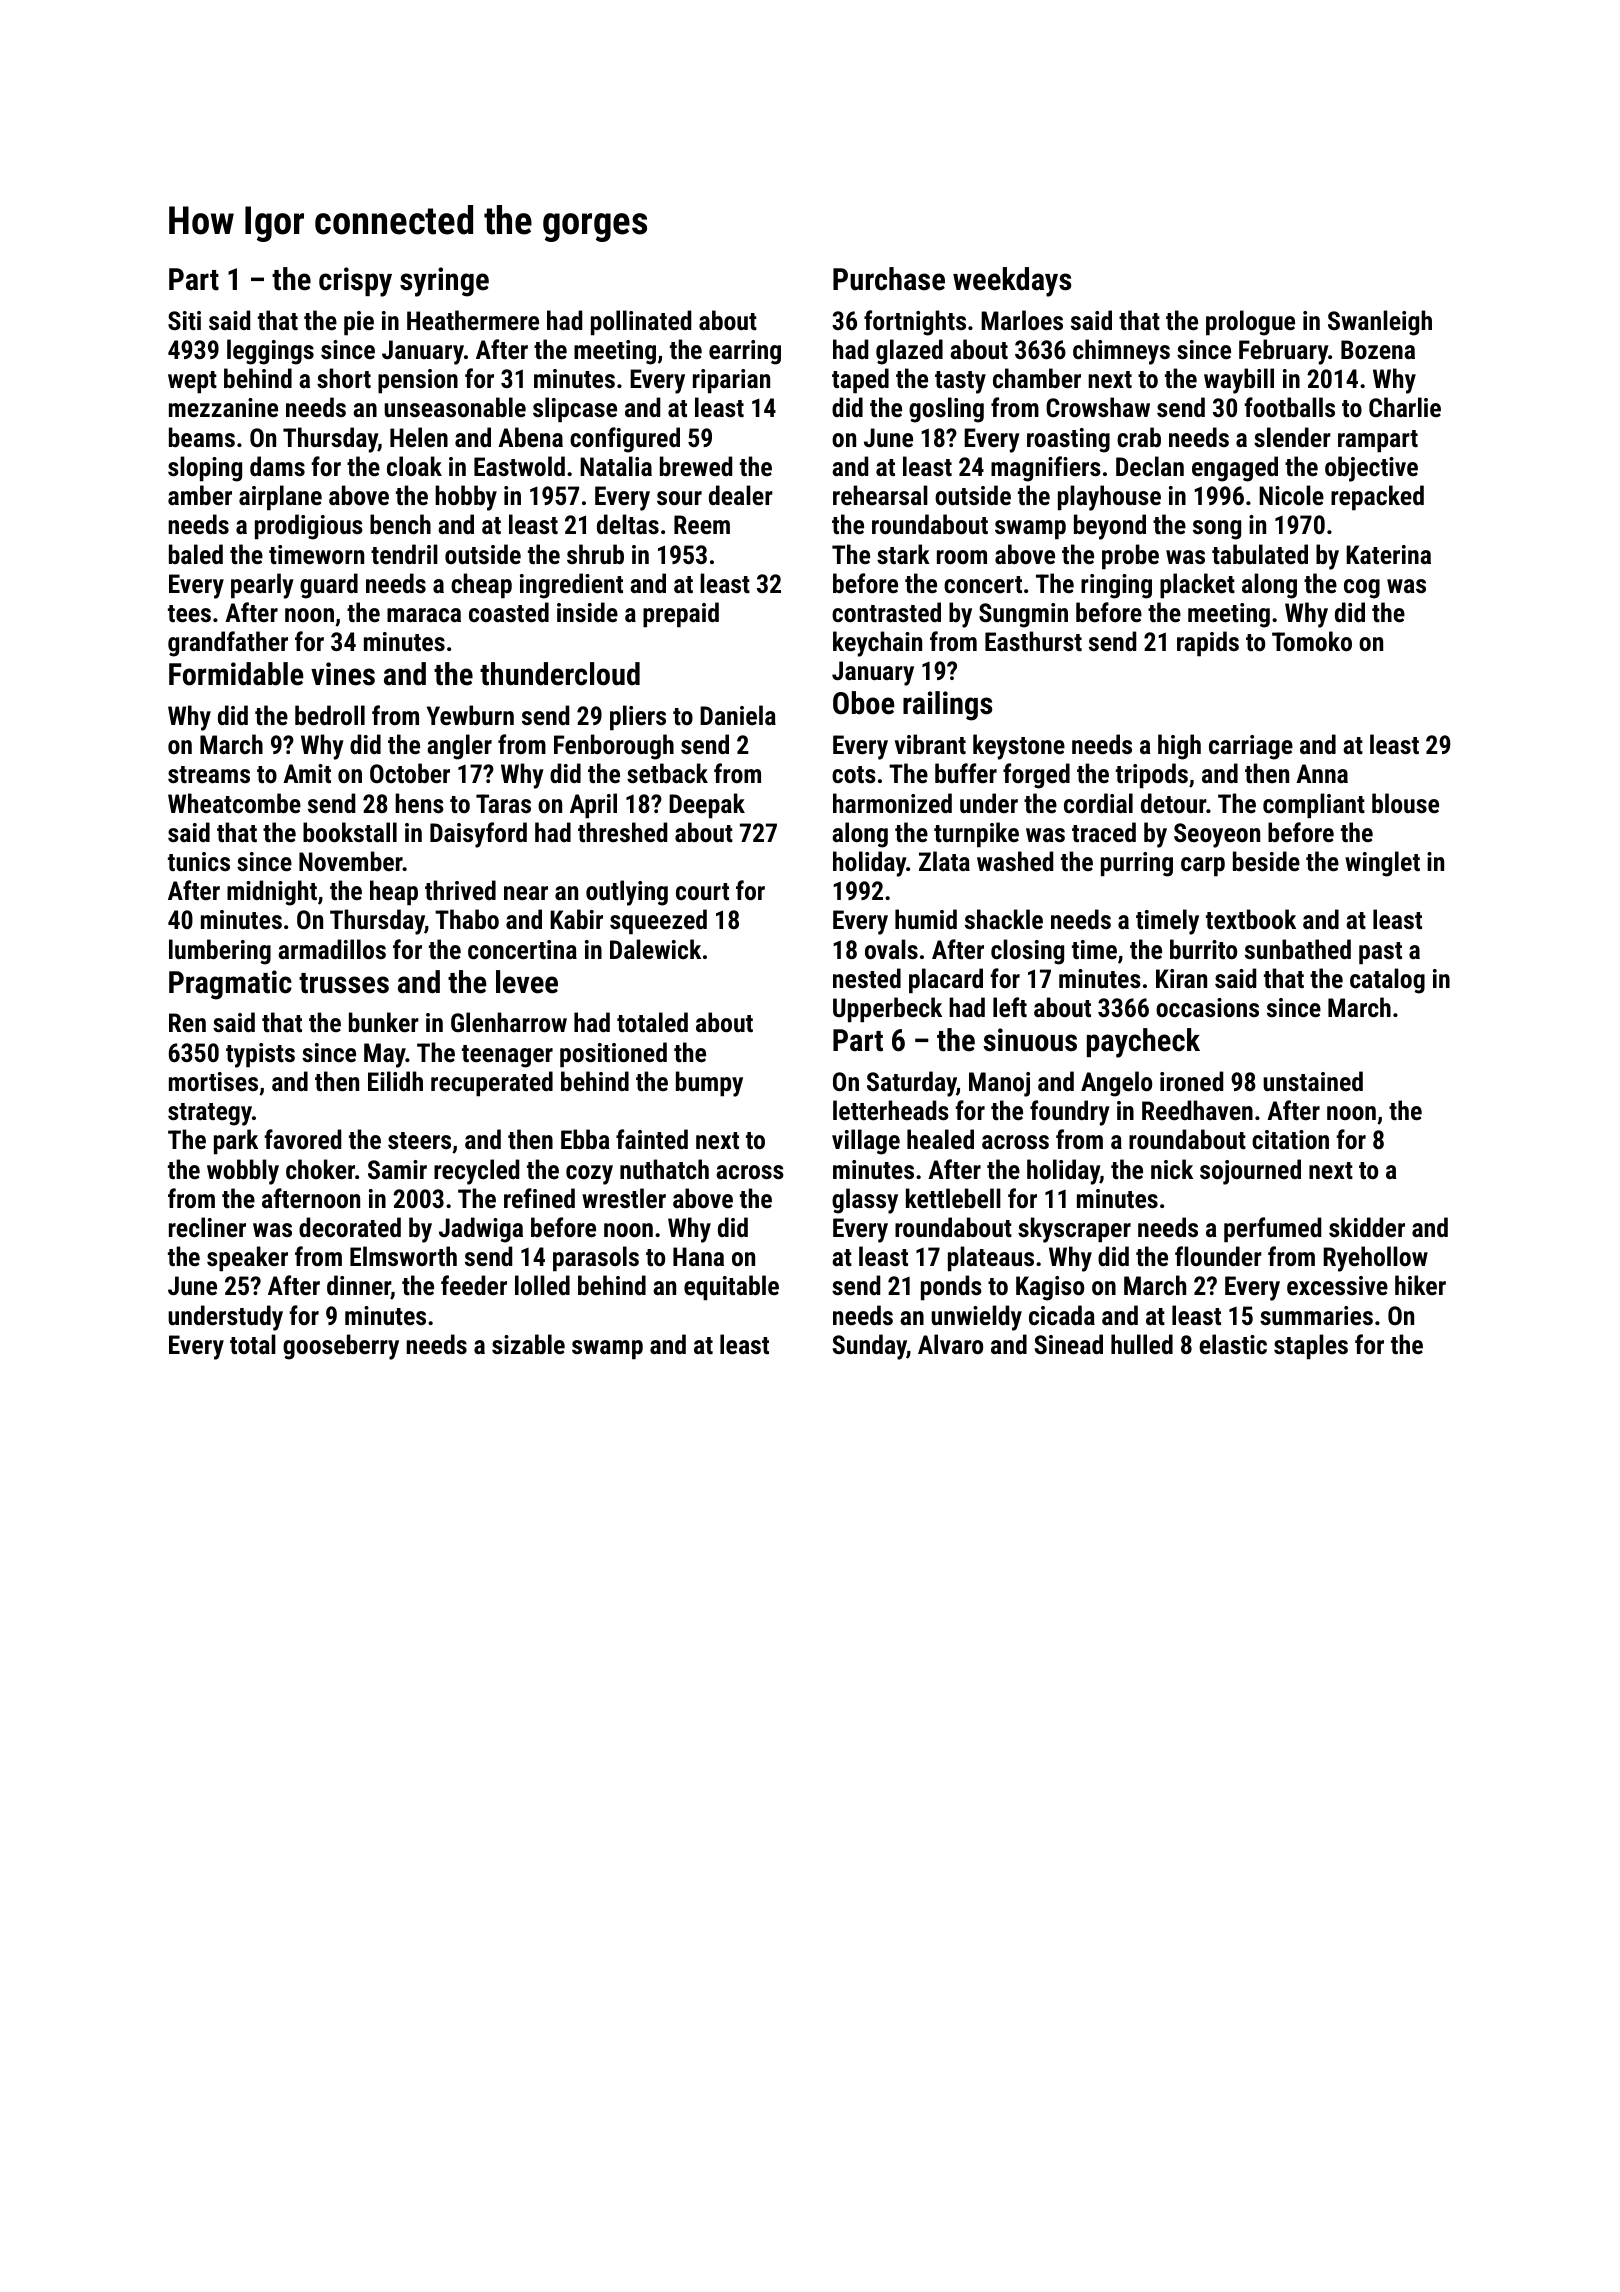  What do you see at coordinates (950, 1344) in the page?
I see `Alvaro` at bounding box center [950, 1344].
